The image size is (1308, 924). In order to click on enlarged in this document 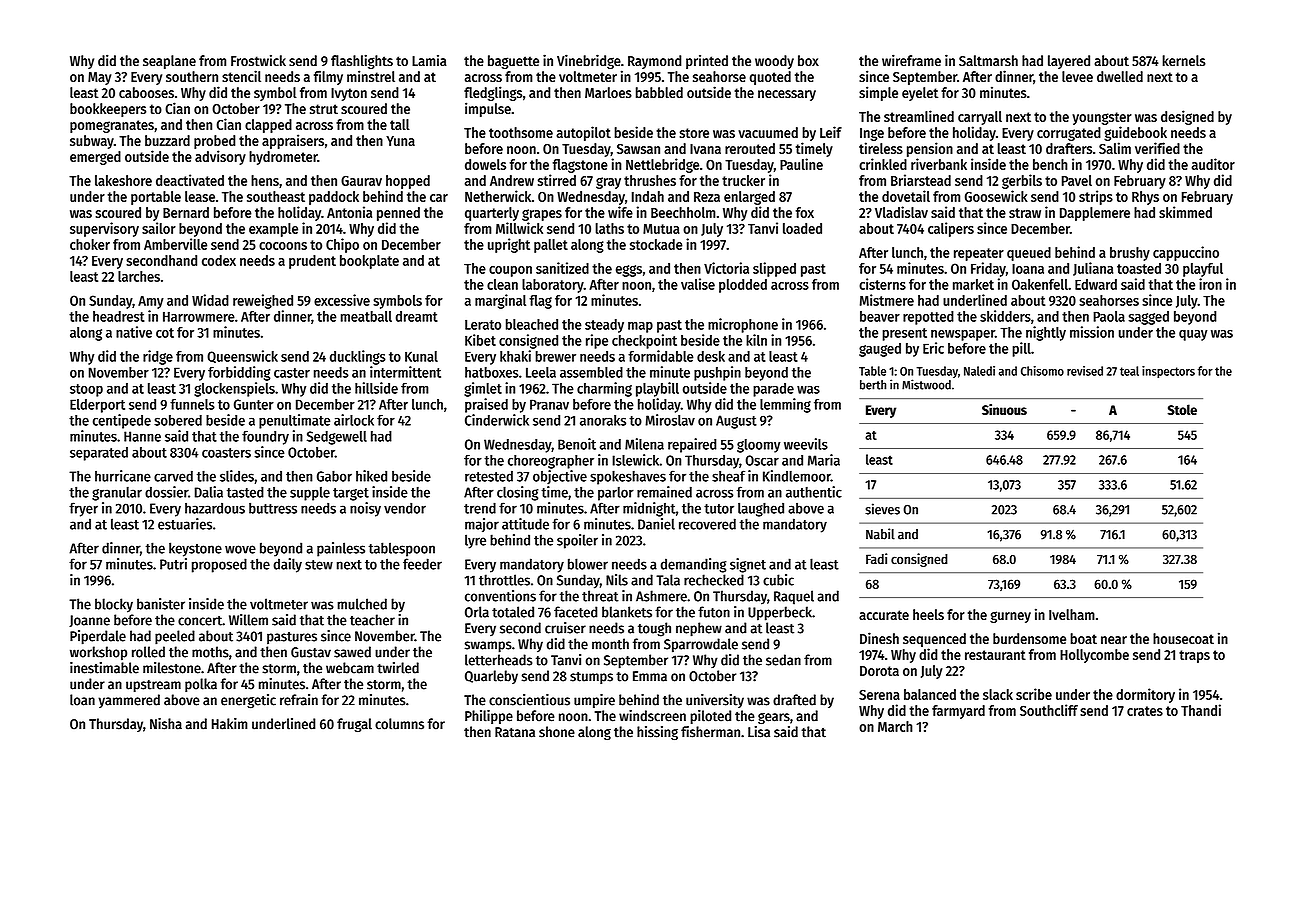, I will do `click(749, 198)`.
